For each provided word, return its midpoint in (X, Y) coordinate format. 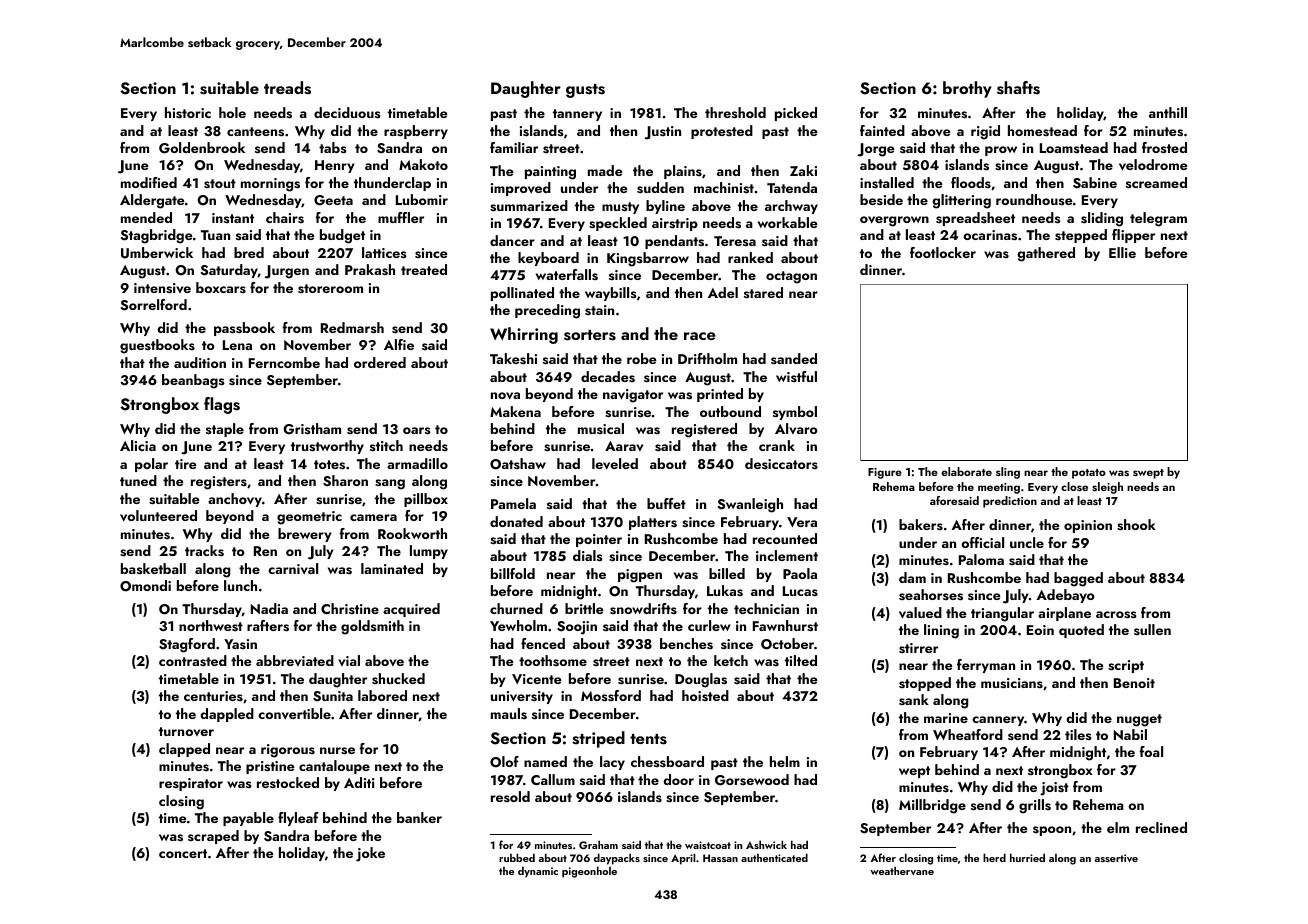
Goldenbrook (202, 148)
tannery (577, 115)
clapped (184, 750)
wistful (796, 376)
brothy (967, 89)
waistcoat (708, 845)
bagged (1078, 579)
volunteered (158, 516)
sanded (794, 358)
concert (183, 853)
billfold (513, 573)
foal (1151, 751)
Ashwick (766, 844)
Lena (237, 345)
